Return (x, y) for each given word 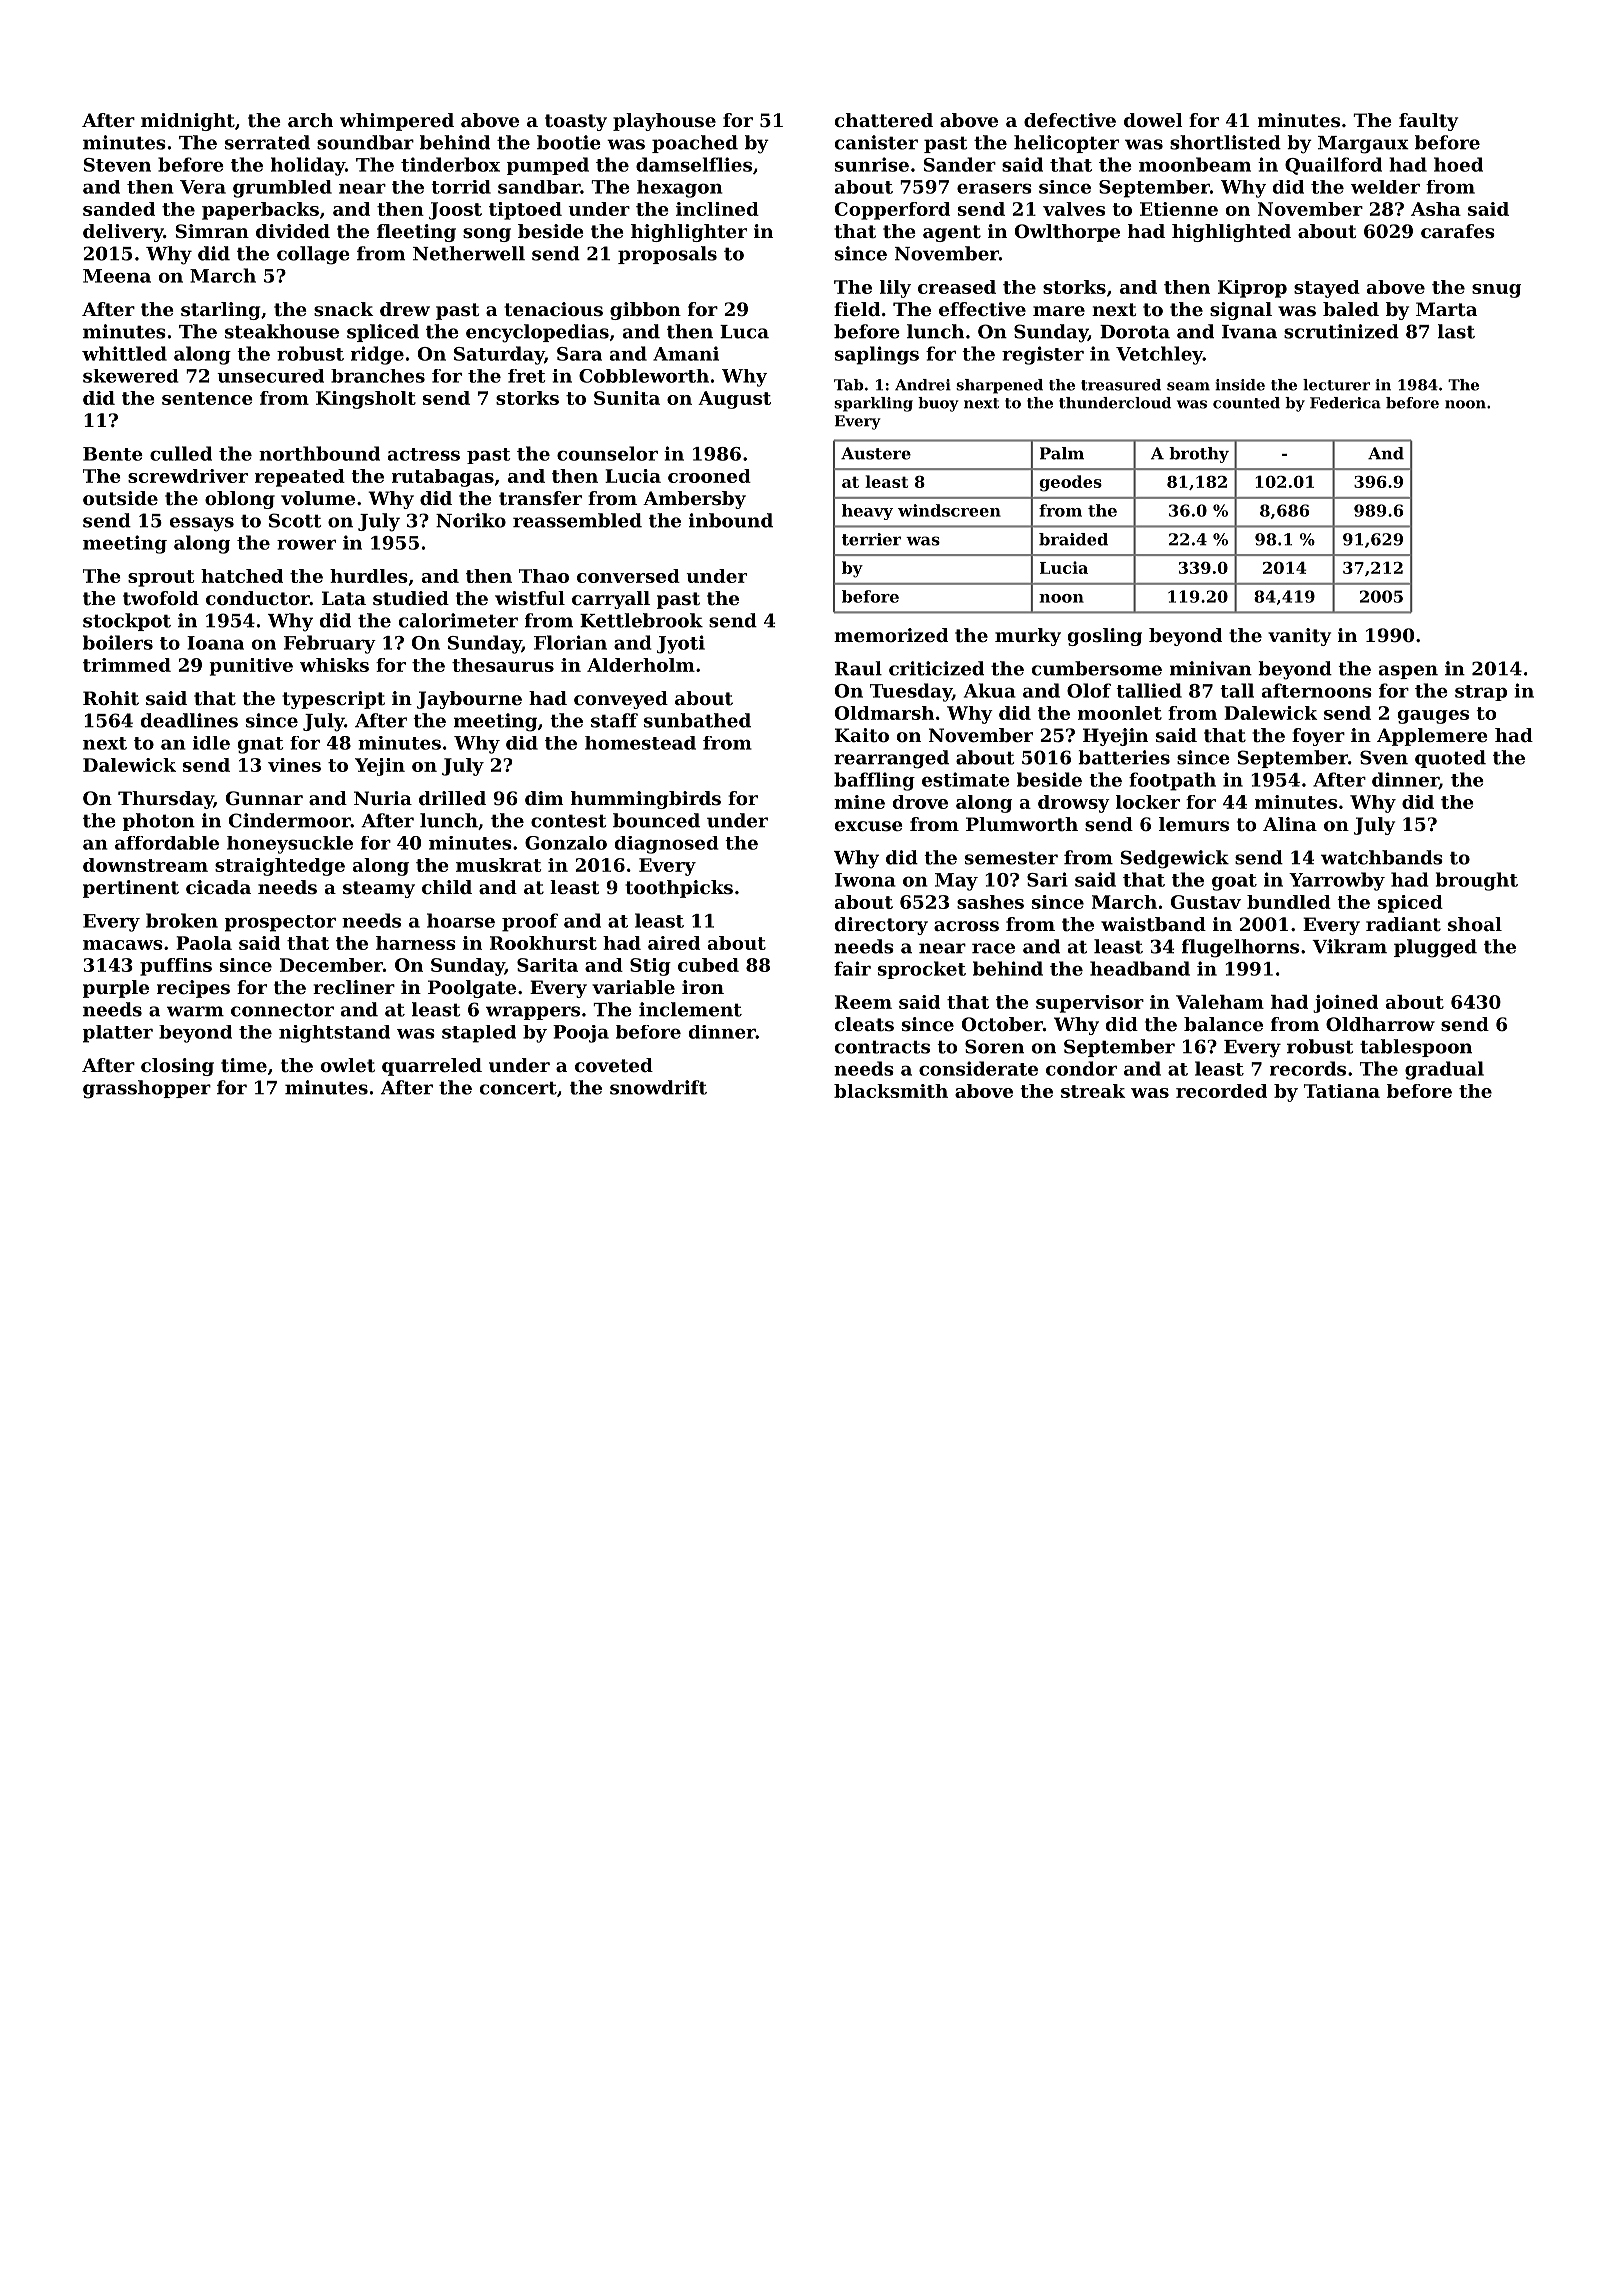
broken (182, 920)
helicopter (1066, 144)
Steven (117, 165)
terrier (871, 539)
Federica (1345, 403)
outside (120, 498)
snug (1496, 291)
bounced (656, 820)
